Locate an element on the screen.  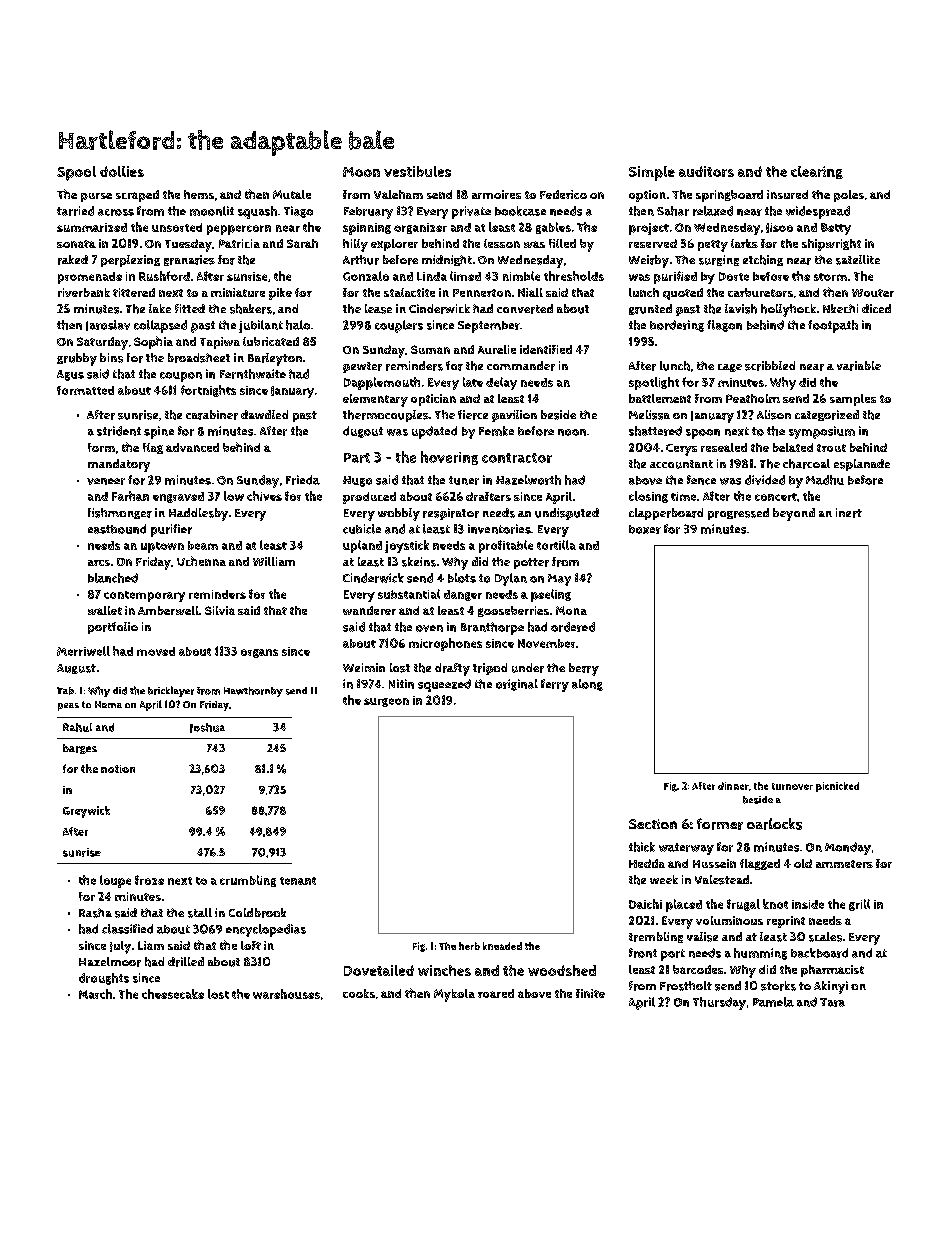
nimble is located at coordinates (521, 276).
